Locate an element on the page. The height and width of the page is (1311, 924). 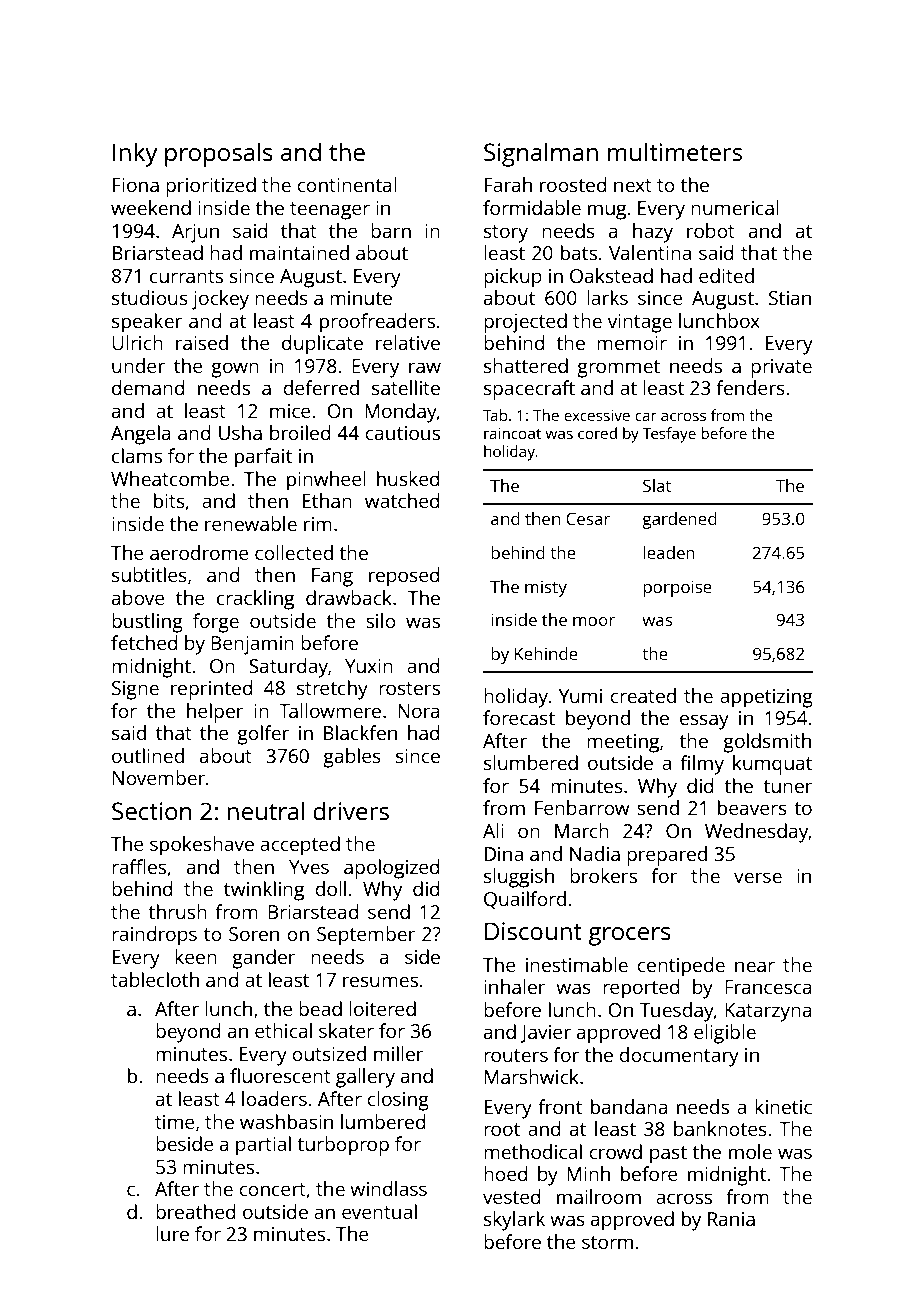
Nora is located at coordinates (418, 711).
